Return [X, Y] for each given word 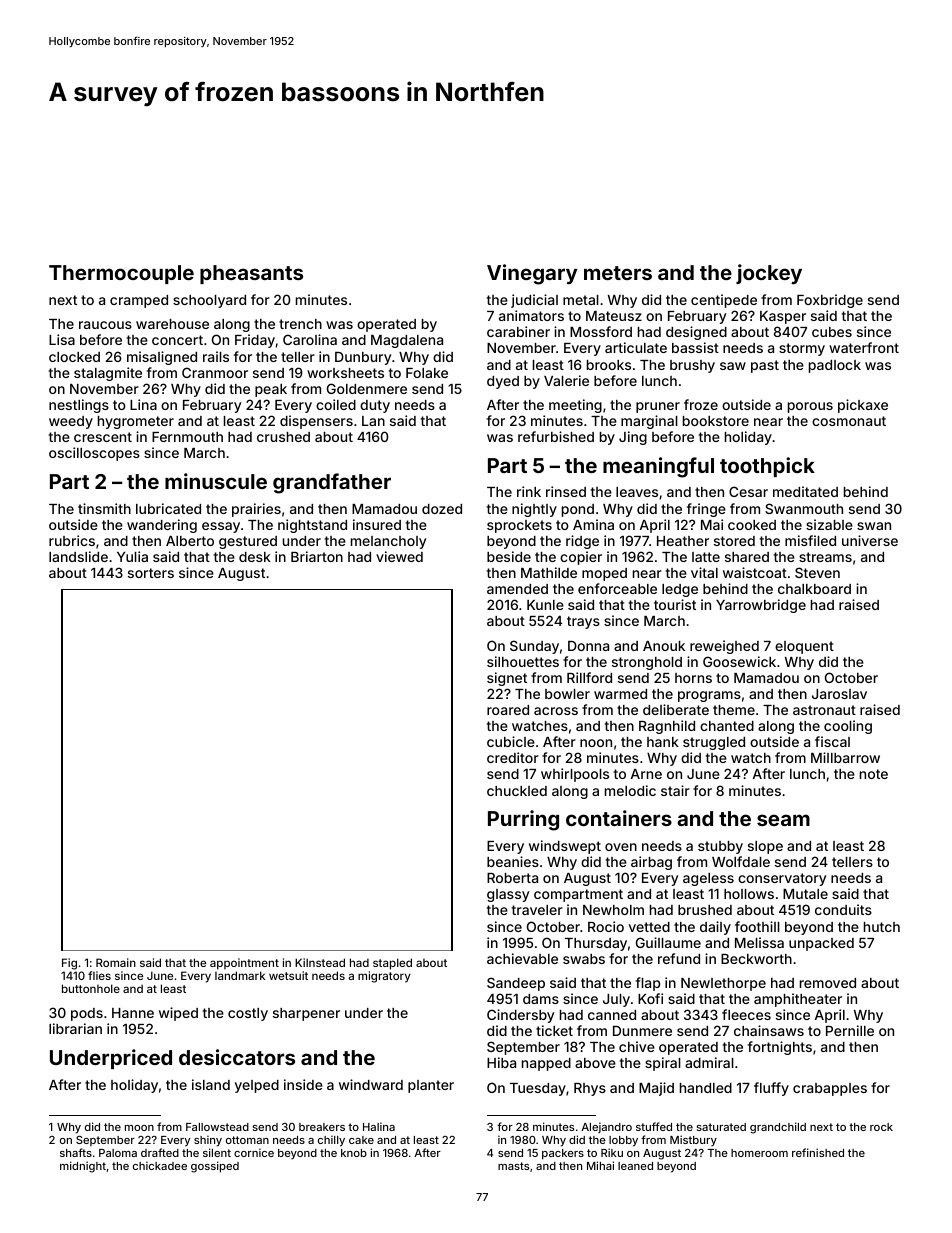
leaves [637, 492]
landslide [78, 556]
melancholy [388, 542]
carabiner [518, 331]
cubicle [511, 741]
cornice [254, 1152]
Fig [69, 964]
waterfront [864, 347]
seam [783, 820]
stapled [392, 964]
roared [508, 710]
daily [715, 928]
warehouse [172, 324]
